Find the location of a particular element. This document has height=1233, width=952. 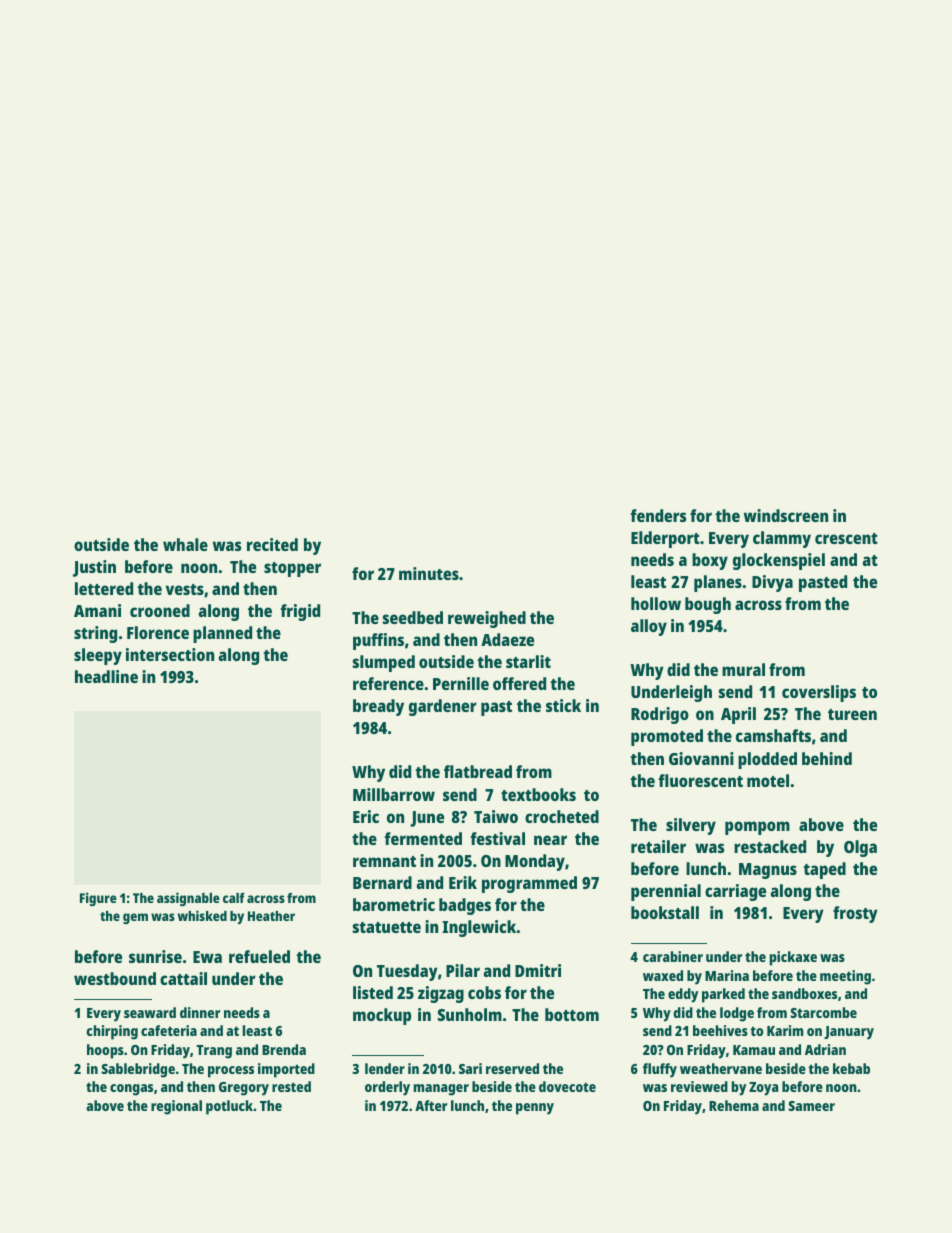

listed is located at coordinates (373, 992).
